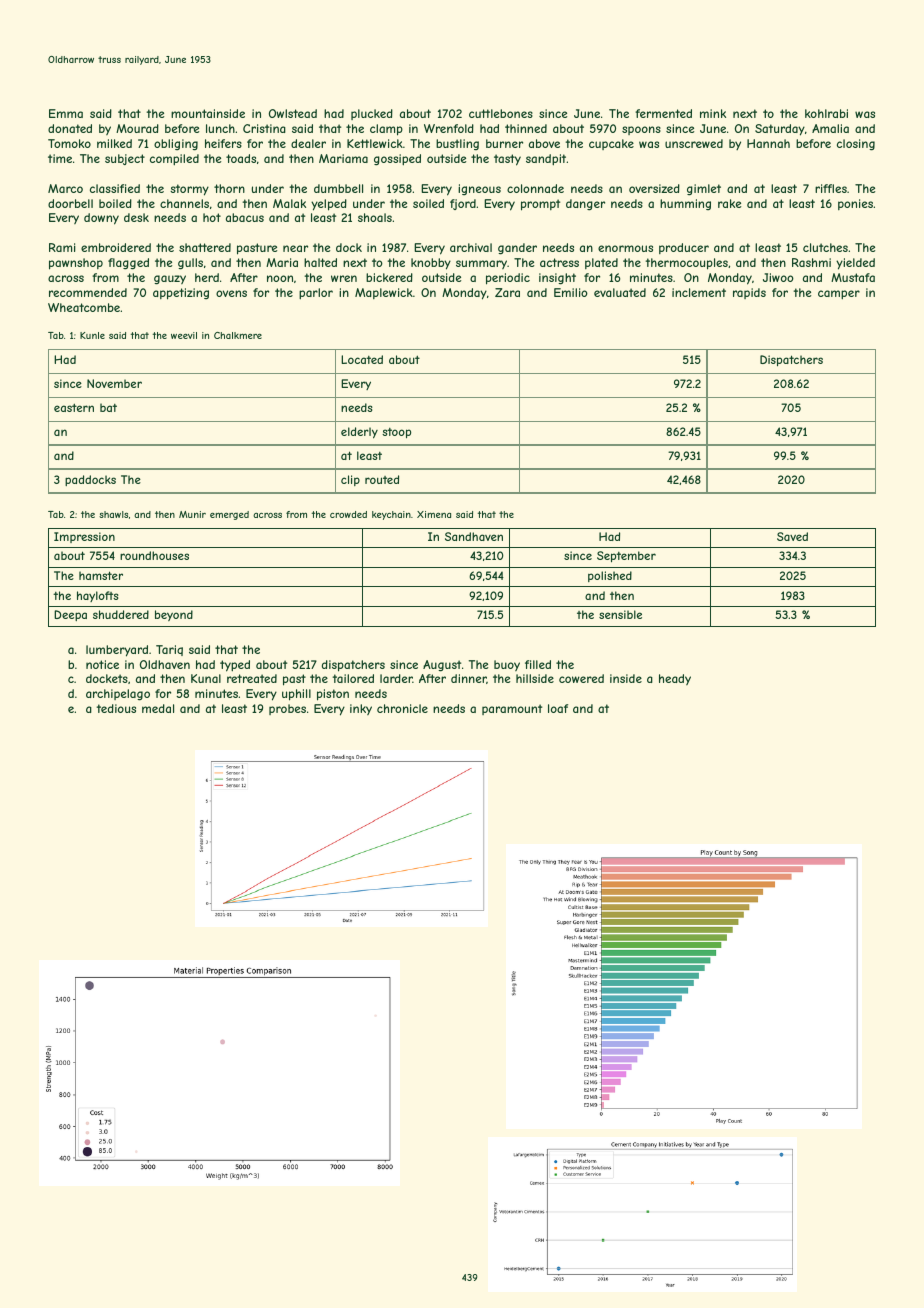  I want to click on clip, so click(350, 480).
